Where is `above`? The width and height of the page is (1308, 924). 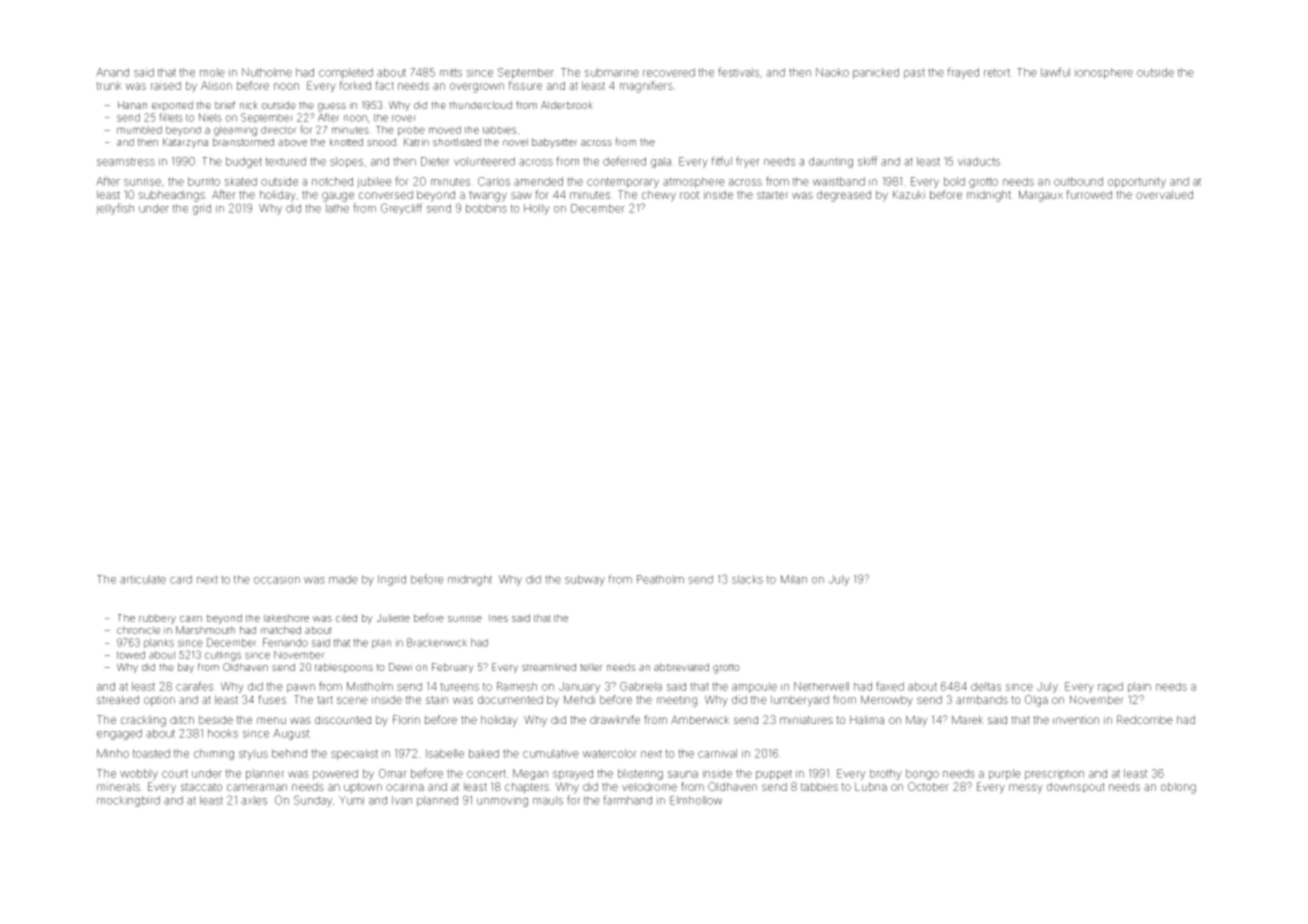
above is located at coordinates (292, 142).
